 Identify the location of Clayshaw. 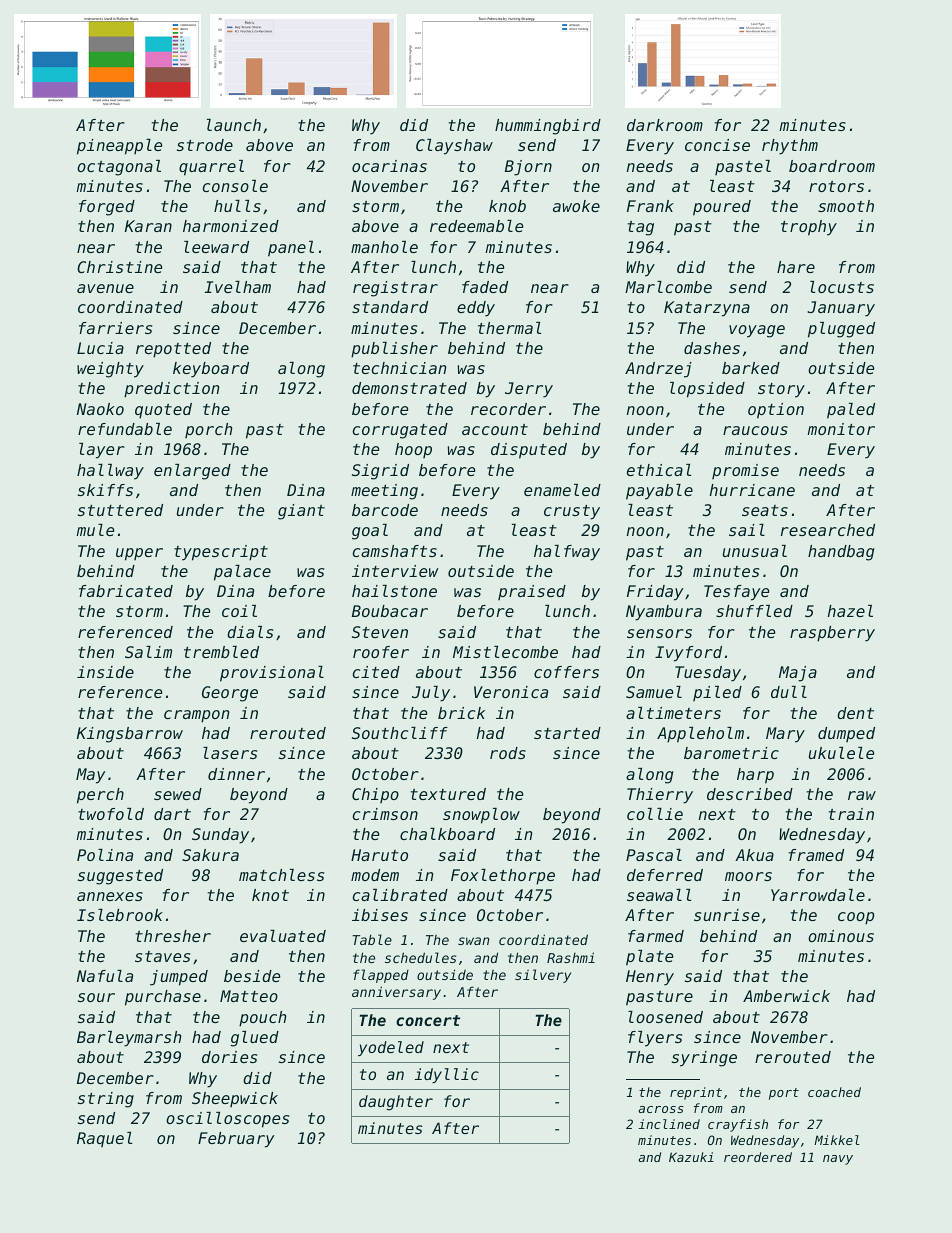
(454, 147).
